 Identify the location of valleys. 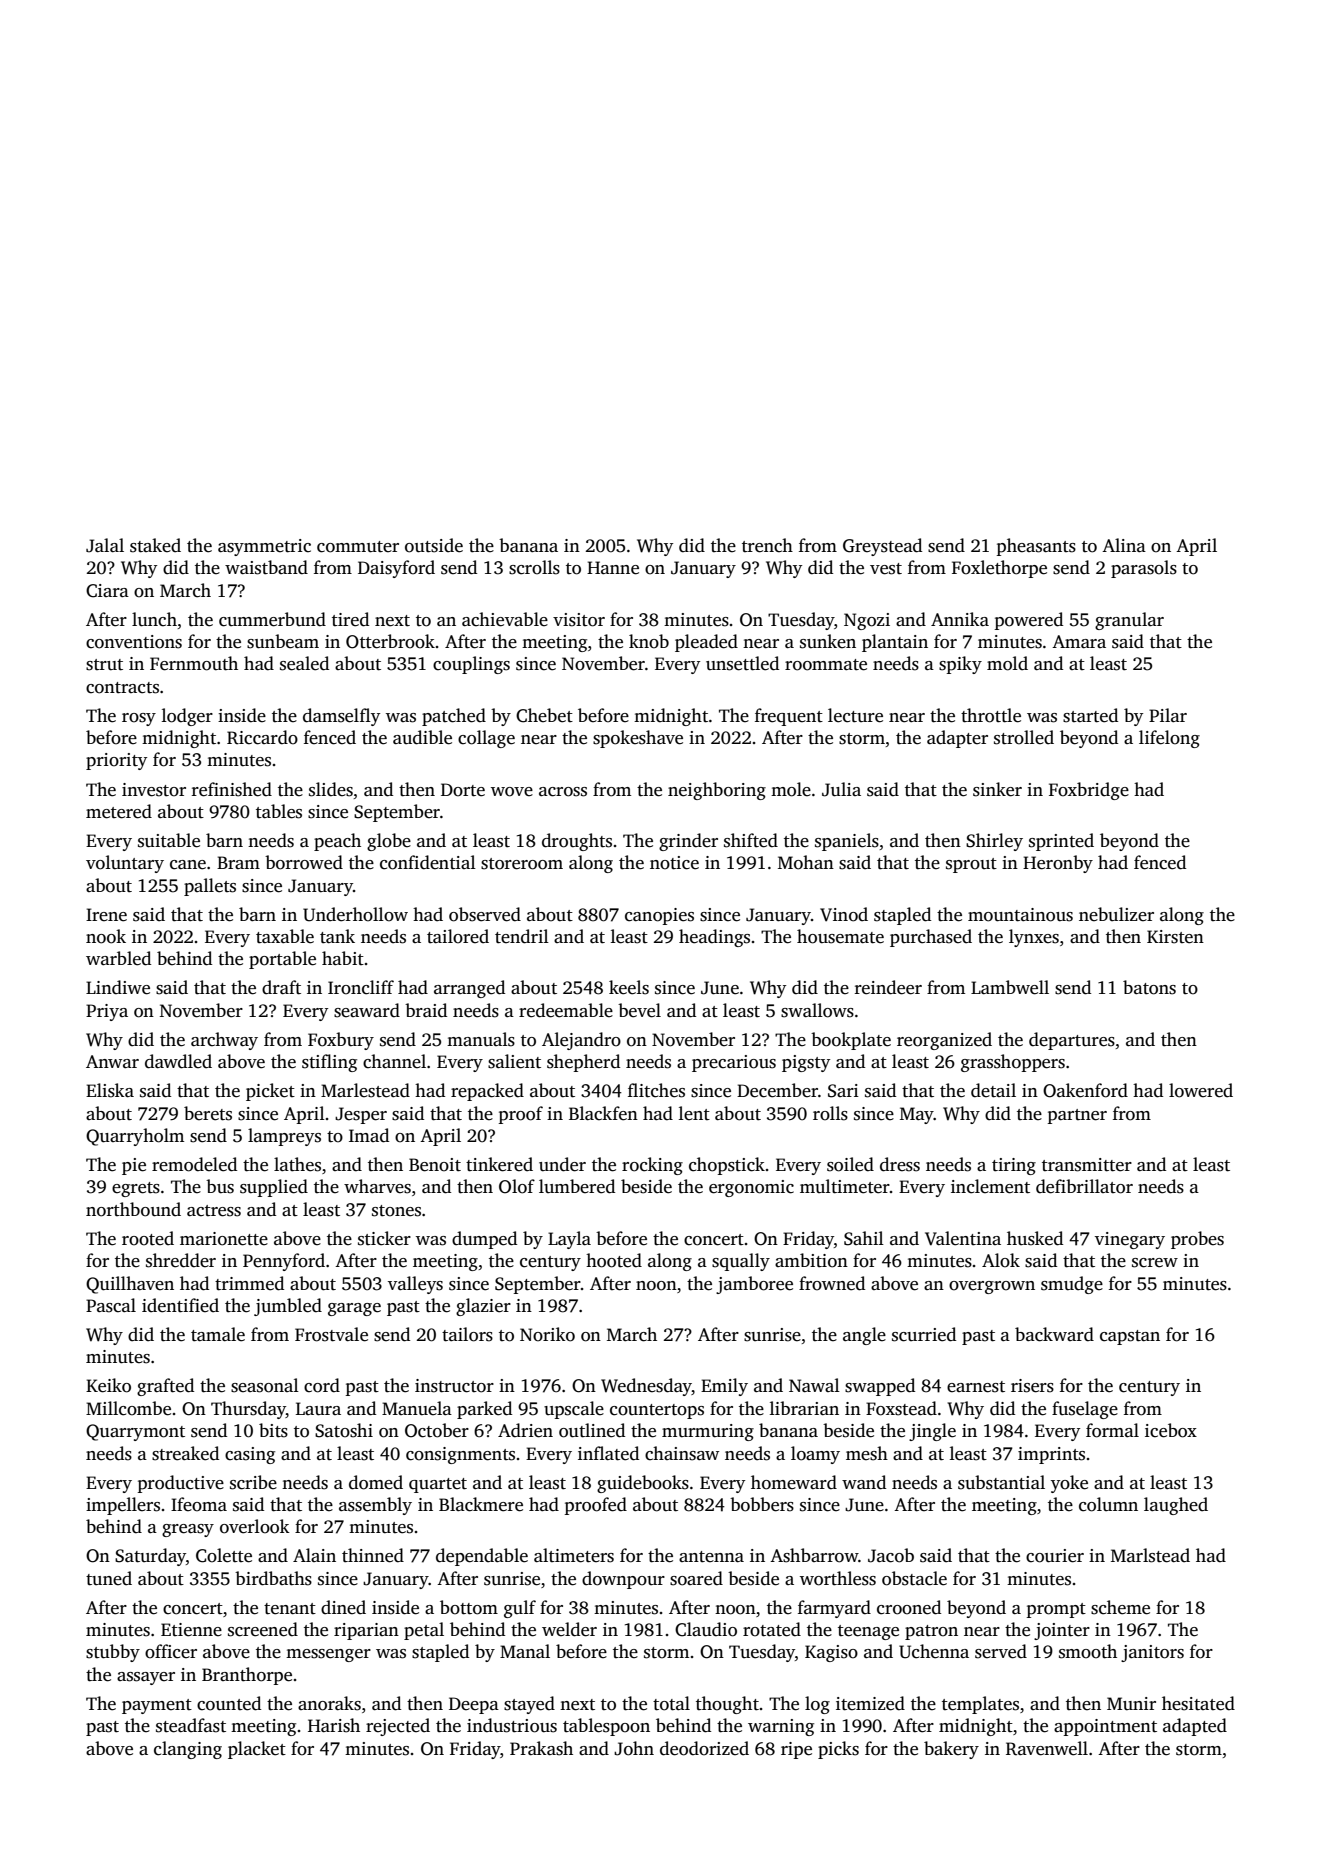
(415, 1285).
